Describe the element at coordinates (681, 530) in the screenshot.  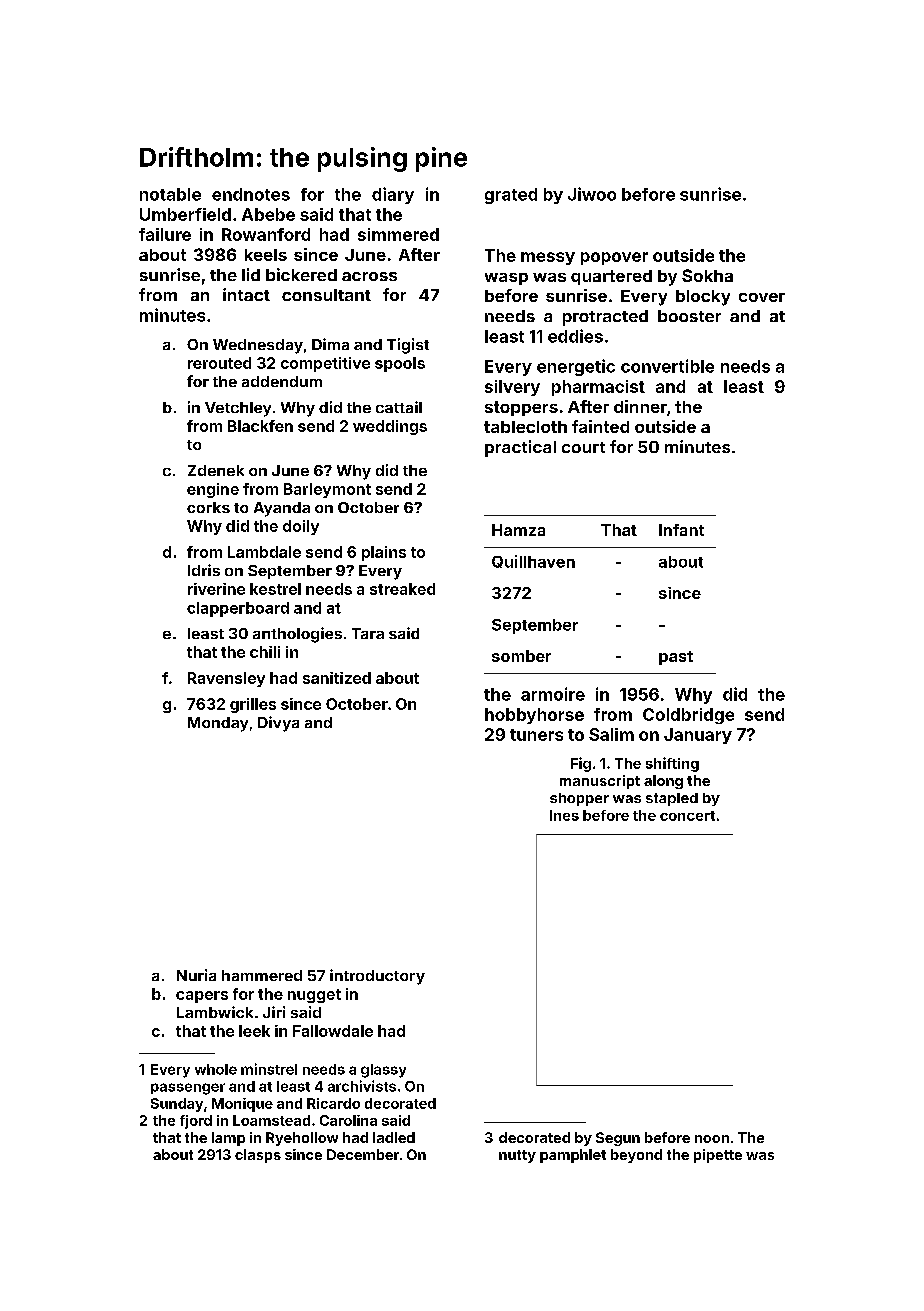
I see `Infant` at that location.
